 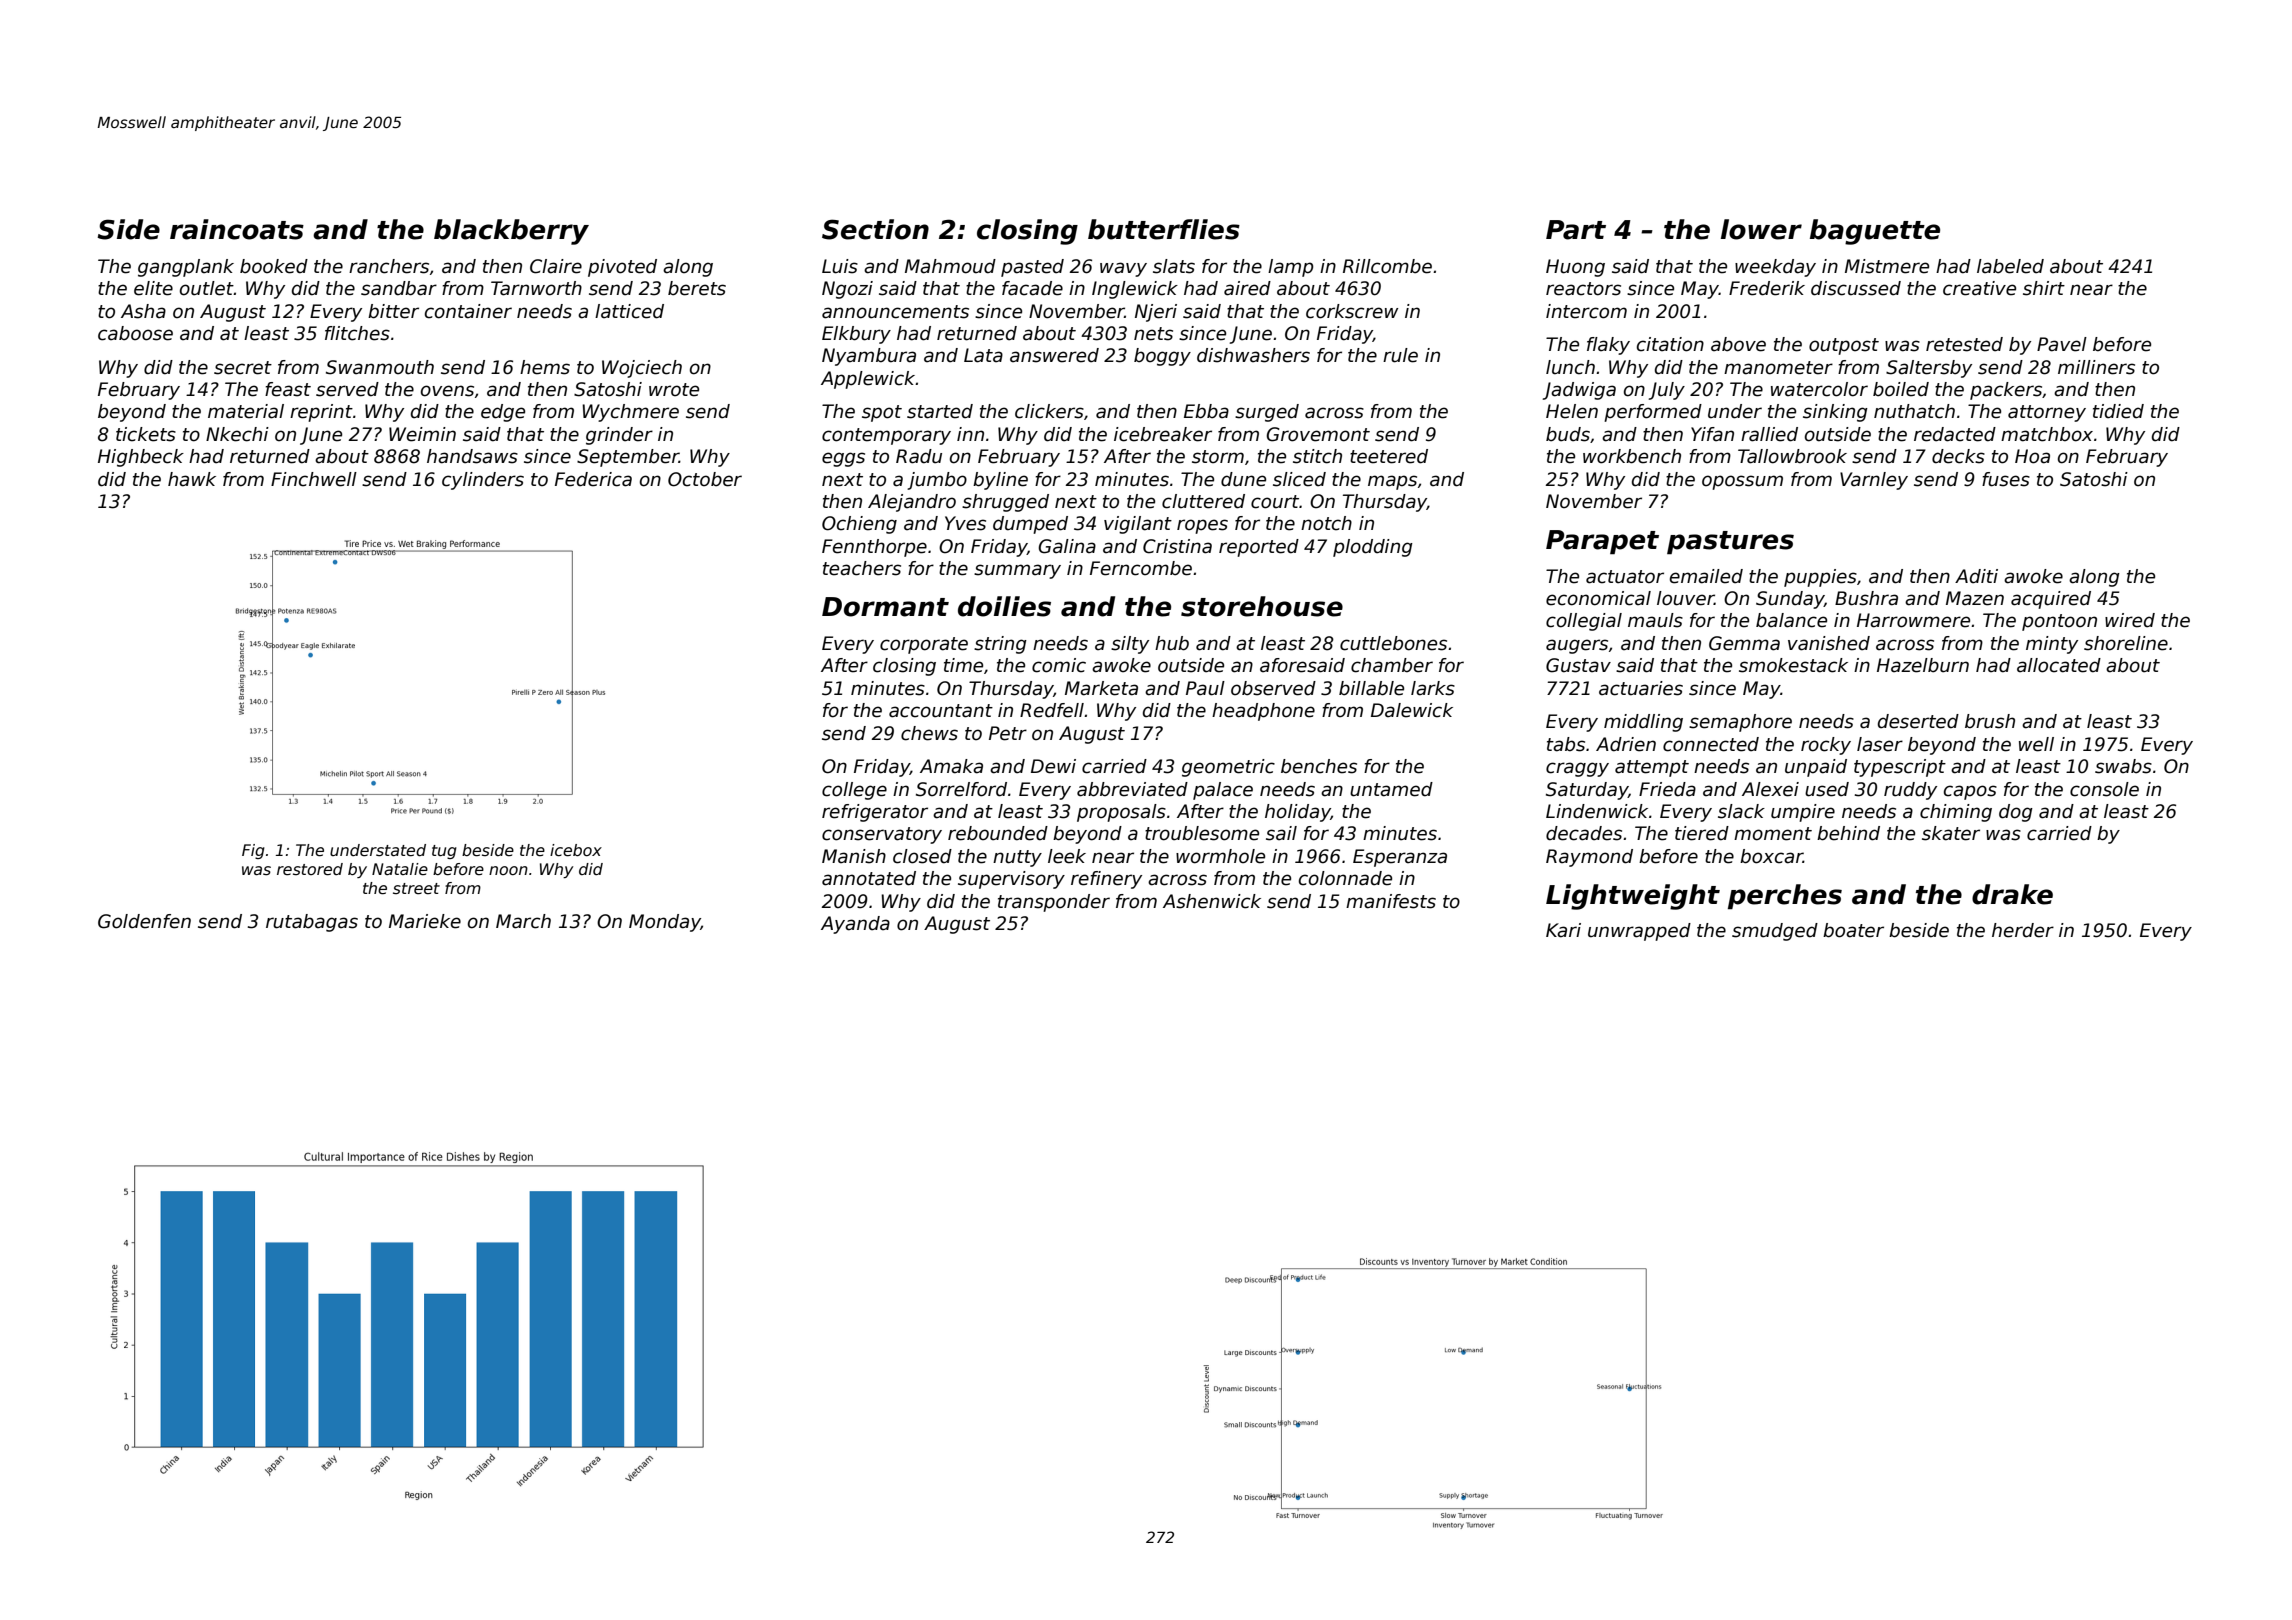 What do you see at coordinates (875, 229) in the screenshot?
I see `Section` at bounding box center [875, 229].
